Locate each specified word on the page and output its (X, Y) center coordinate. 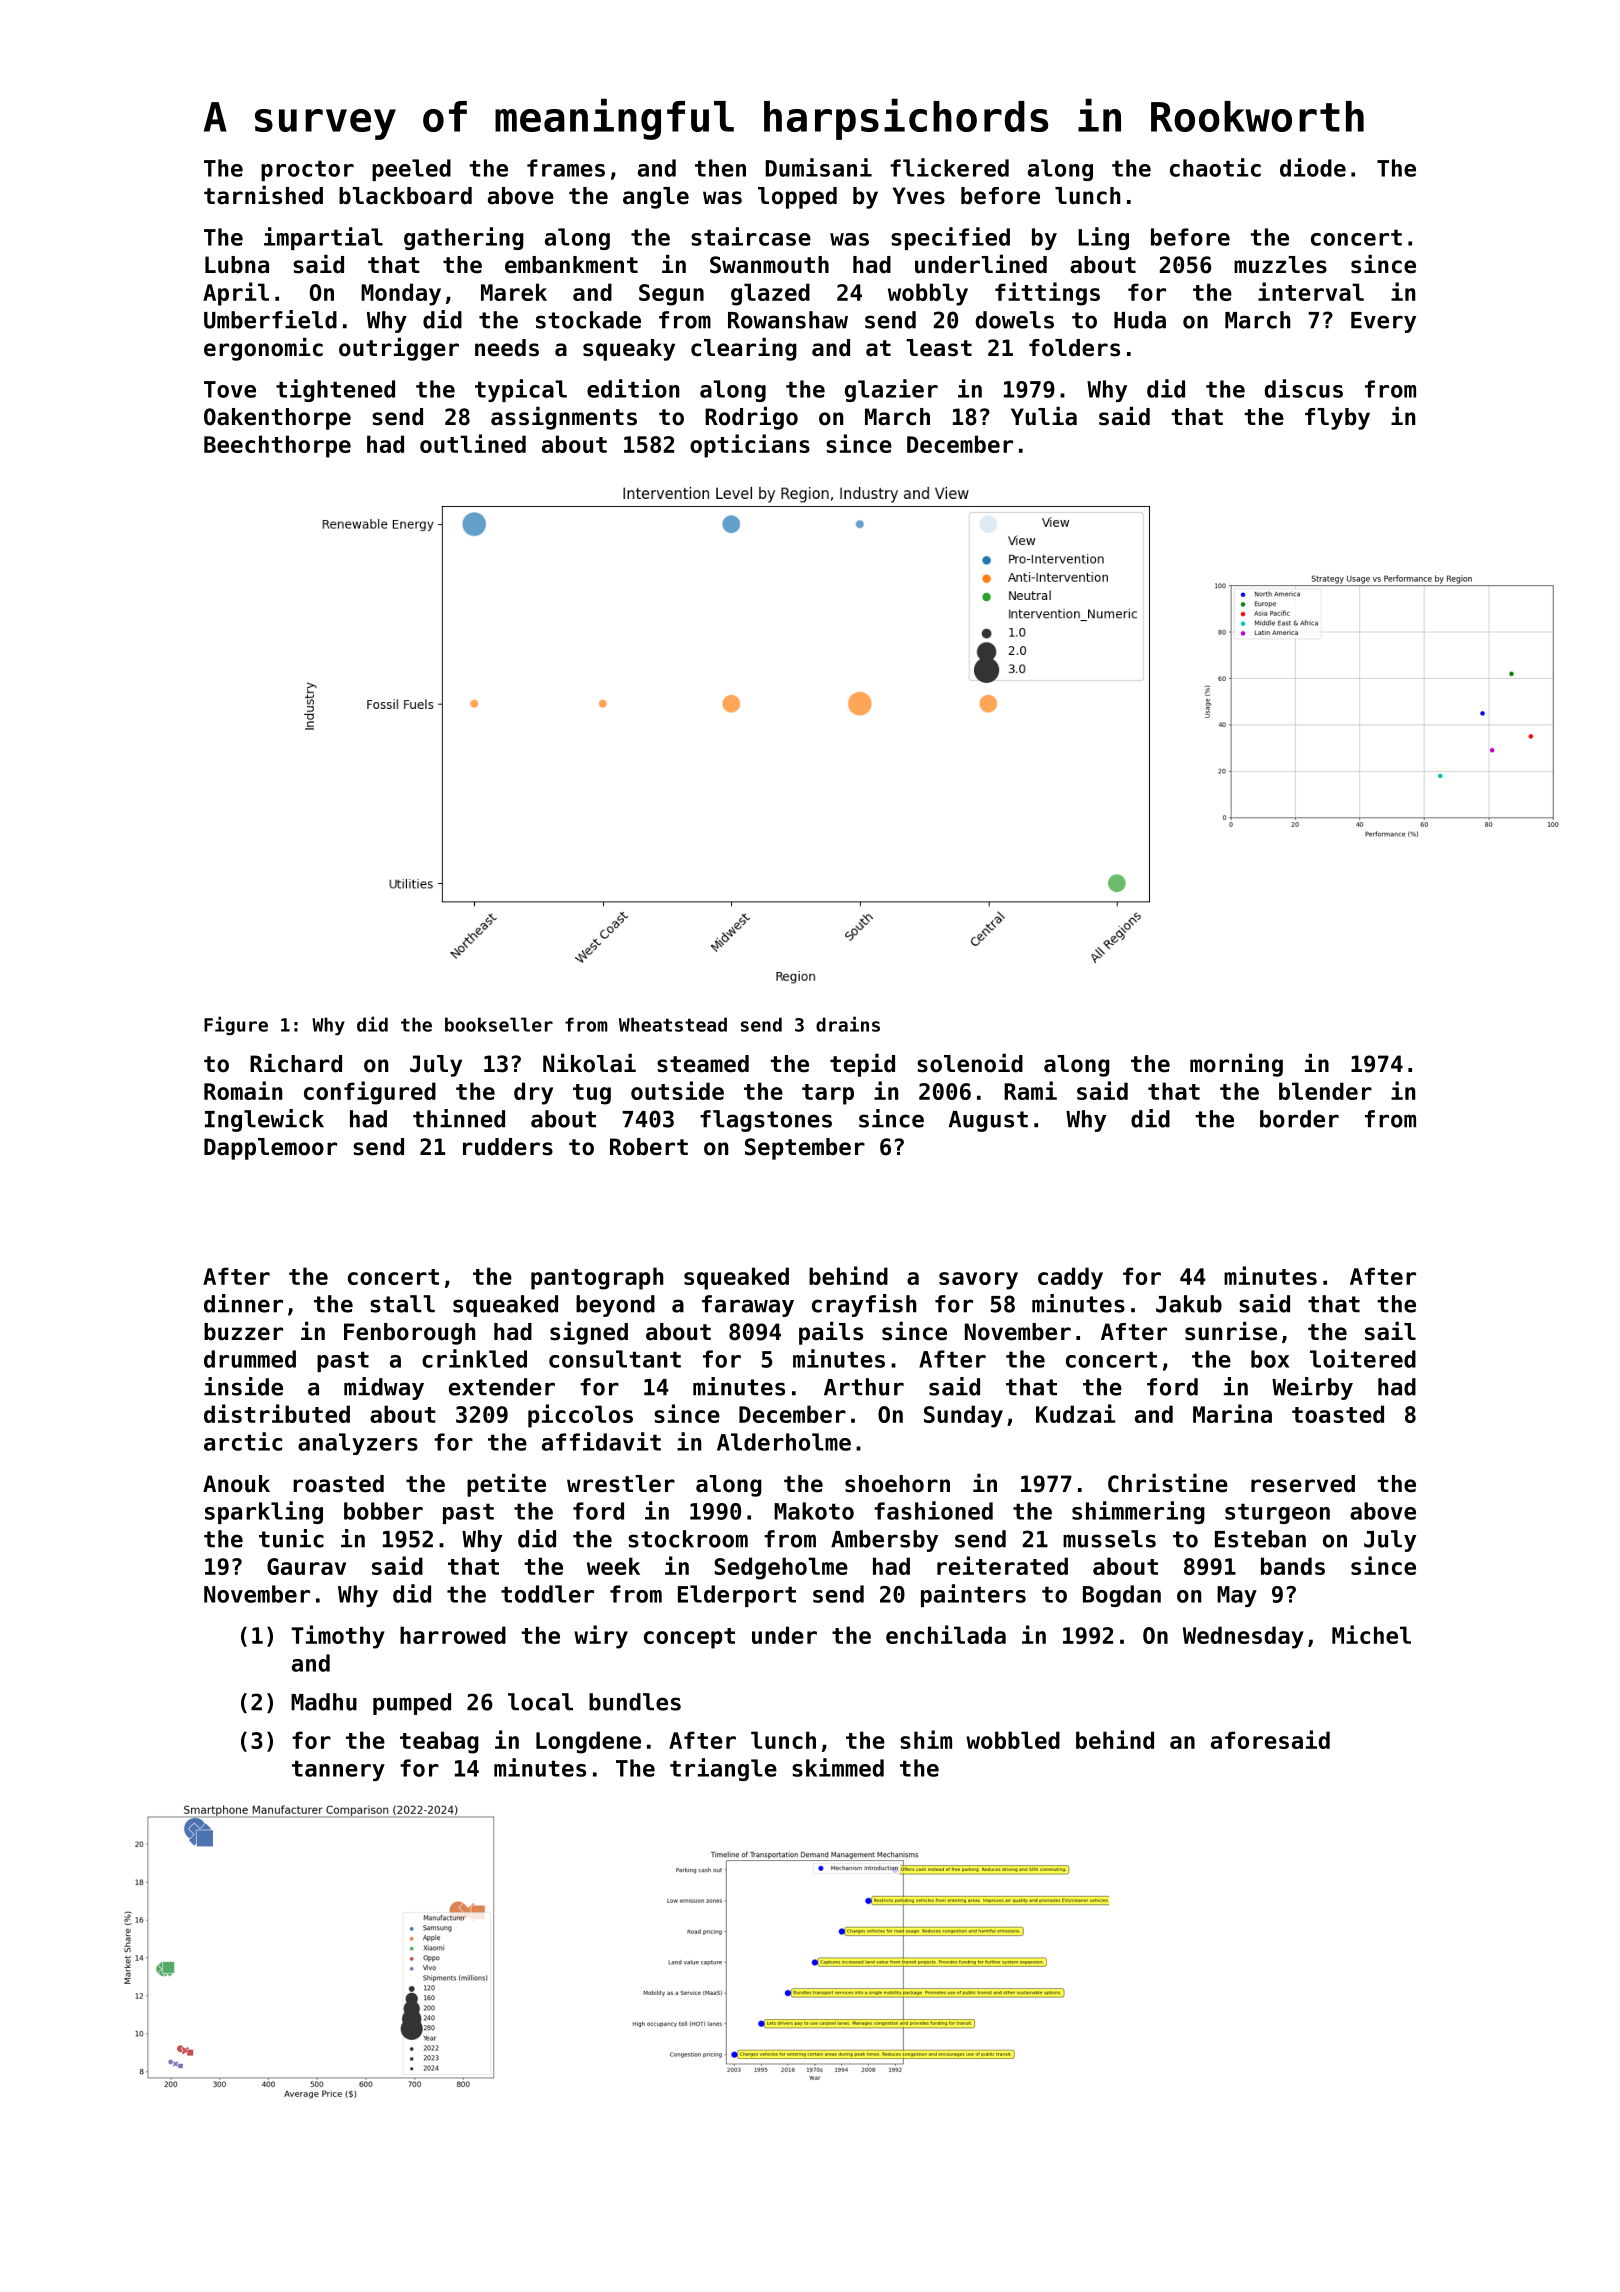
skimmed (838, 1767)
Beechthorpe (277, 446)
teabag (439, 1742)
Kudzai (1076, 1413)
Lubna (237, 265)
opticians (750, 446)
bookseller (499, 1024)
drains (848, 1024)
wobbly (928, 294)
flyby (1337, 419)
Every (1383, 322)
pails (831, 1333)
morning (1236, 1065)
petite (506, 1485)
